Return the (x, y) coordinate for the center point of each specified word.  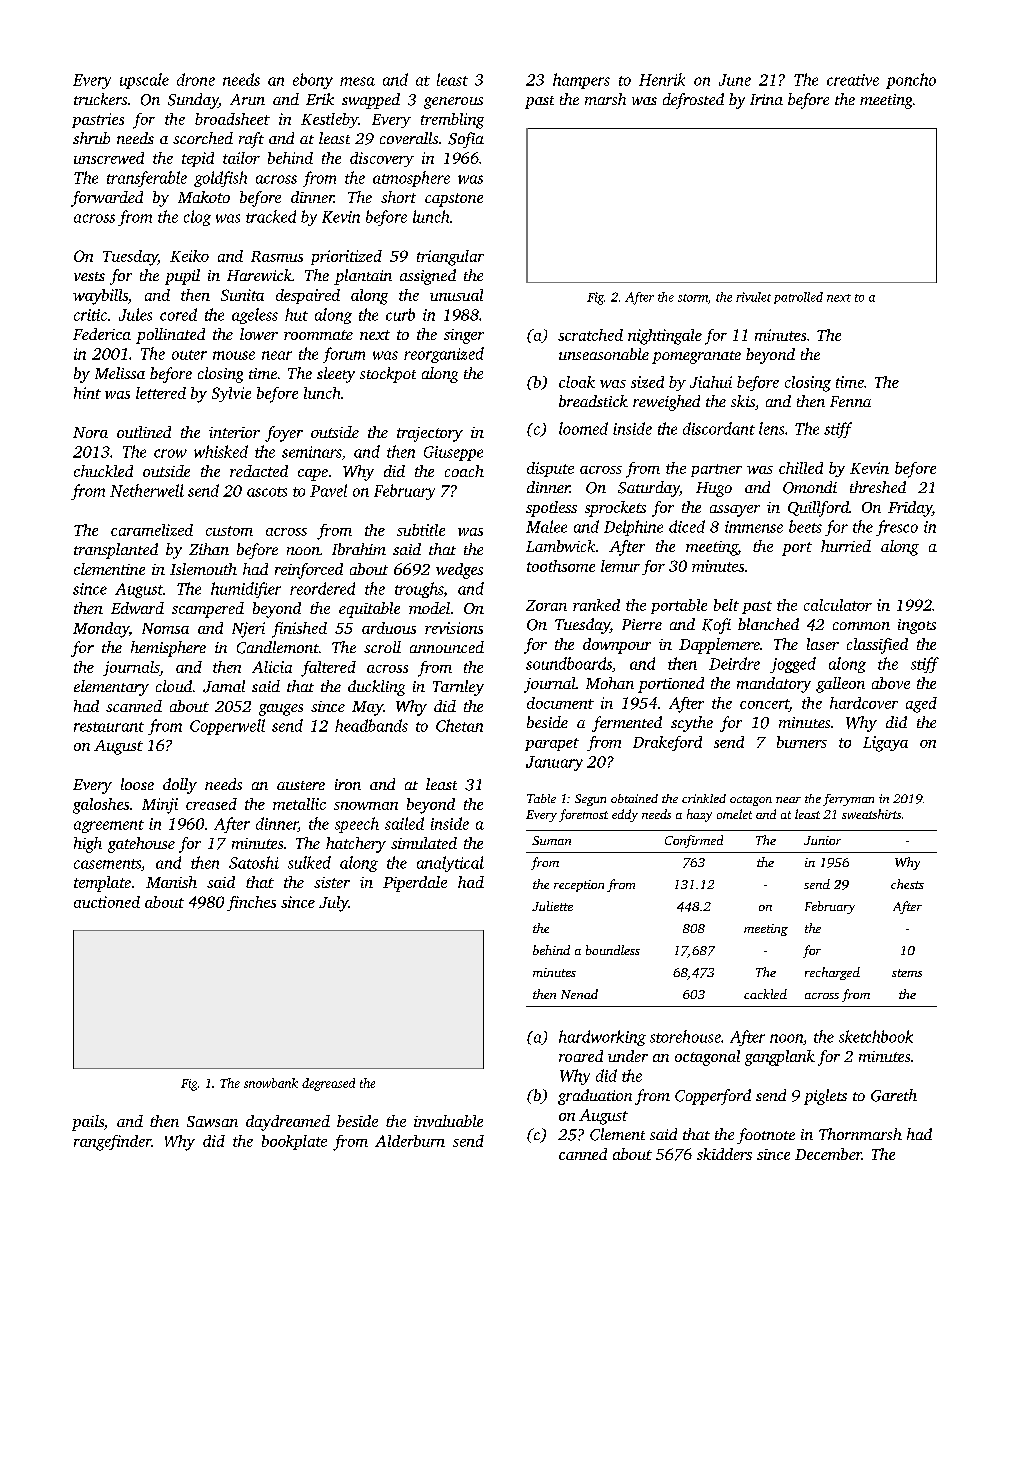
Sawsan (212, 1121)
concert (764, 704)
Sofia (466, 140)
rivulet (753, 297)
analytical (450, 864)
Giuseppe (453, 453)
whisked (221, 451)
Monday (101, 630)
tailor (241, 158)
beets (805, 526)
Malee (546, 526)
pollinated (170, 336)
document (560, 703)
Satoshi (254, 862)
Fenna (850, 401)
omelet (734, 814)
